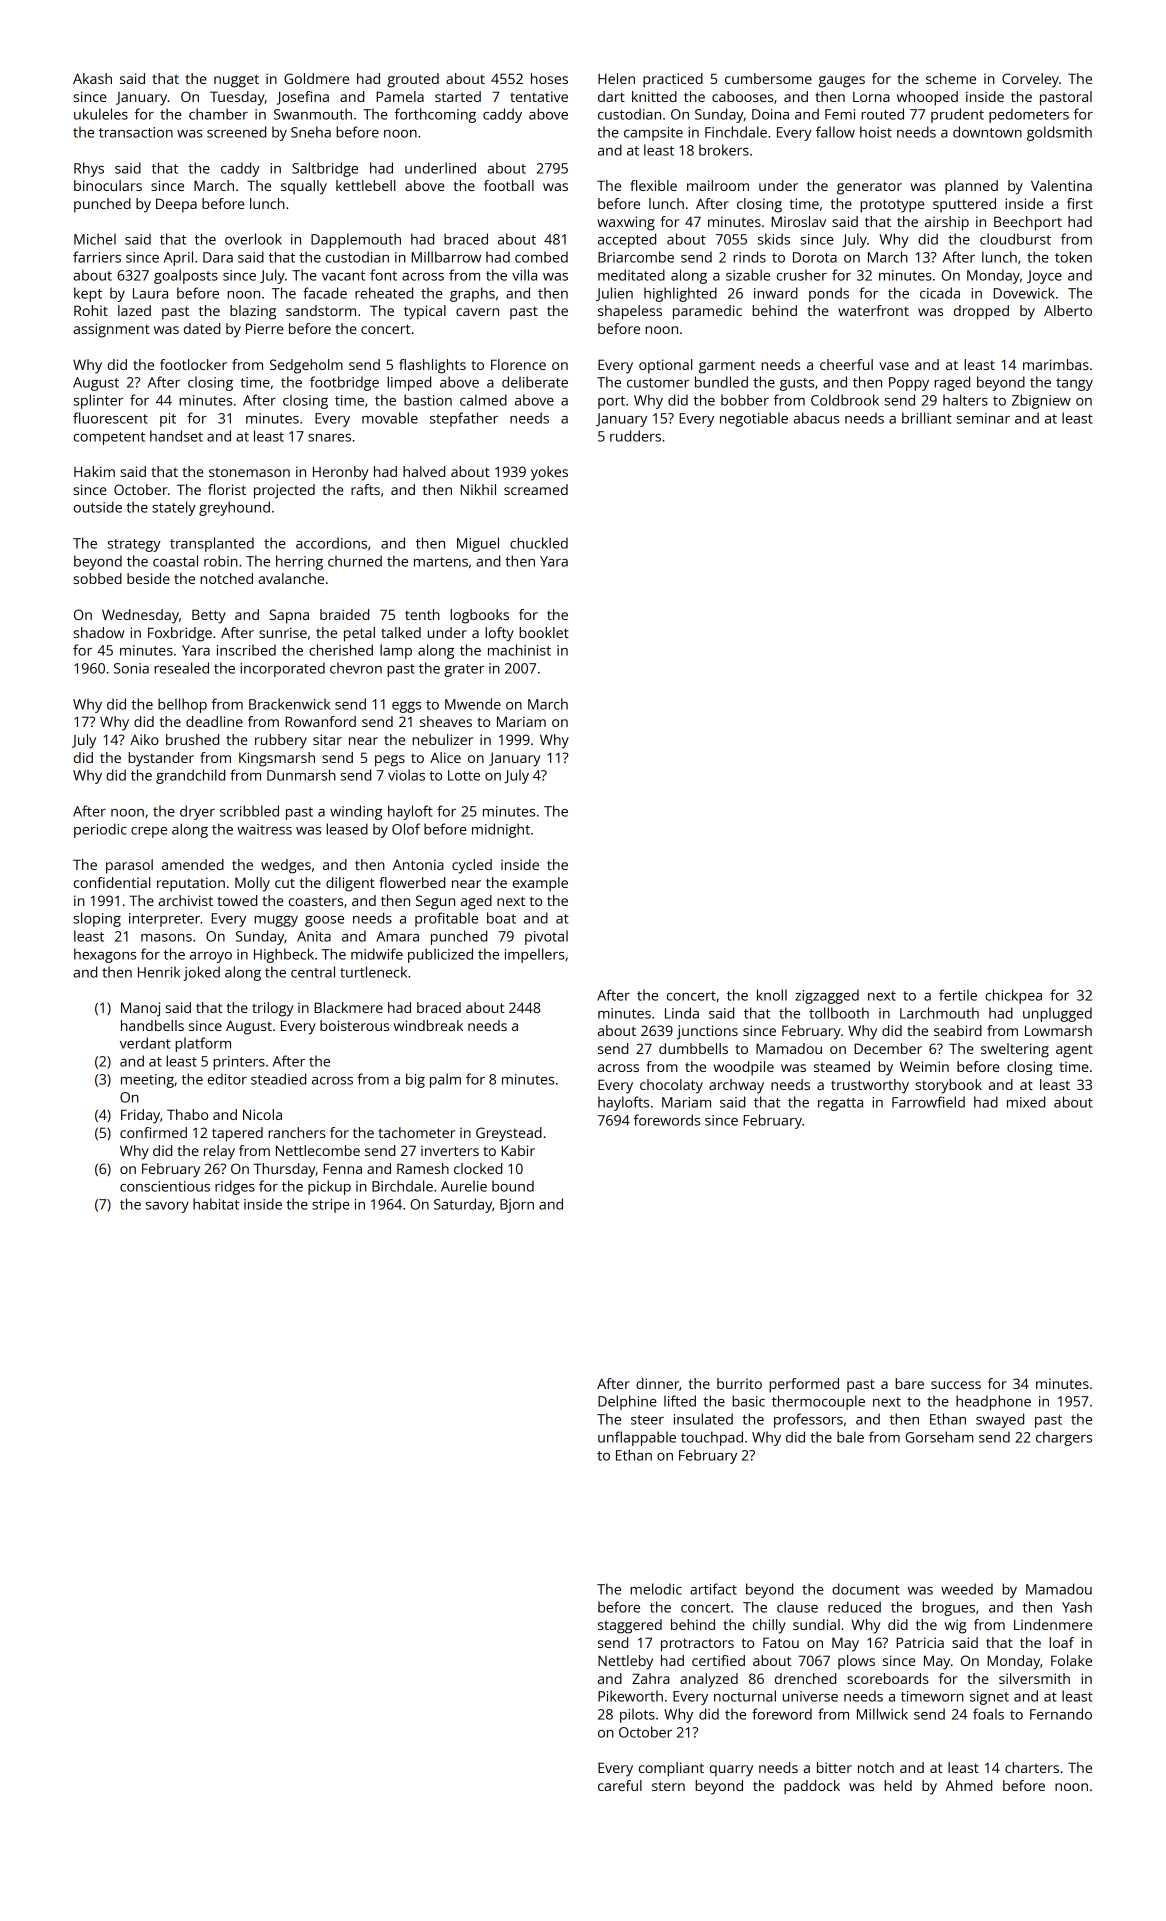 This document has height=1921, width=1166. What do you see at coordinates (331, 543) in the document?
I see `accordions` at bounding box center [331, 543].
